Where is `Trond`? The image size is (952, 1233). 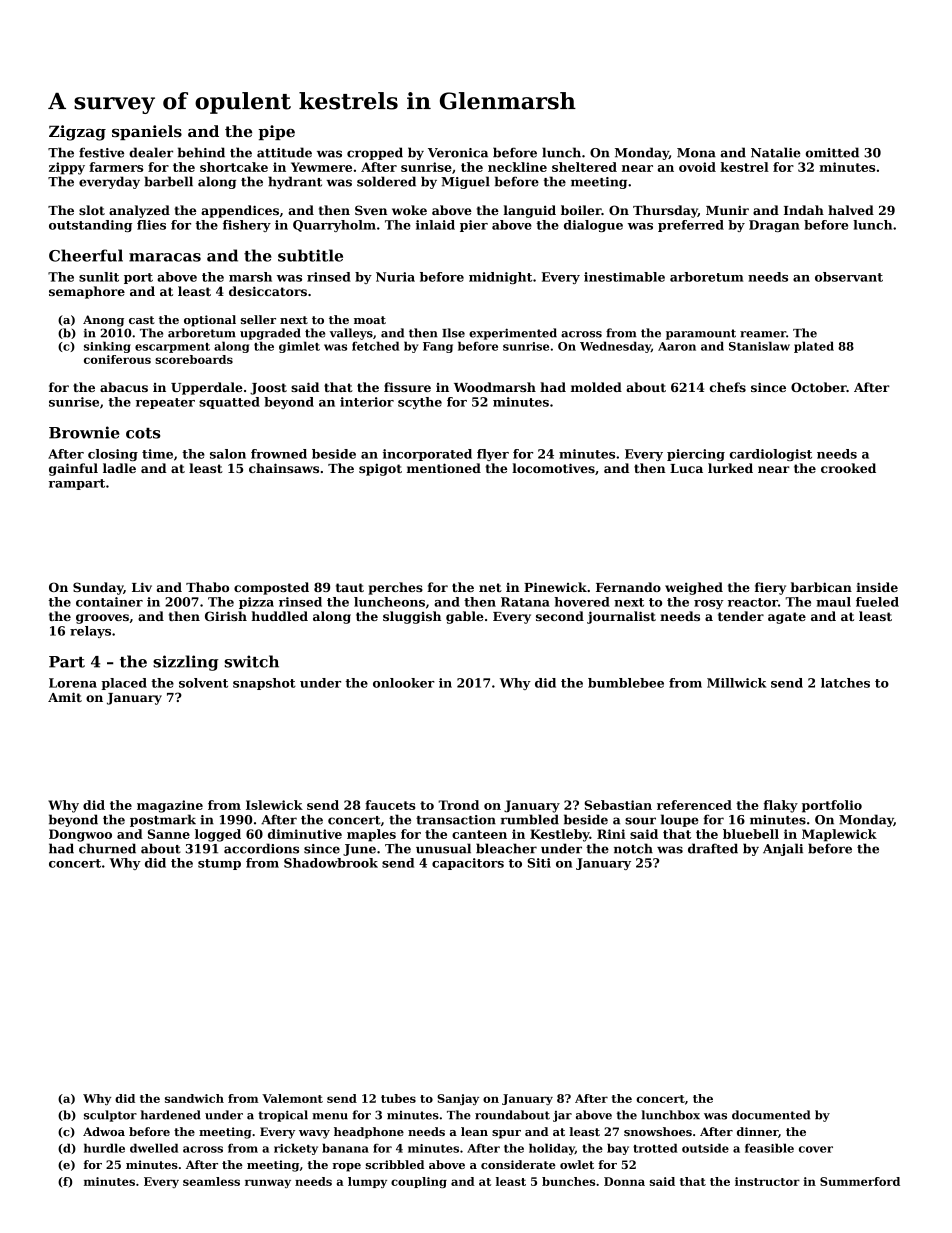 Trond is located at coordinates (458, 805).
